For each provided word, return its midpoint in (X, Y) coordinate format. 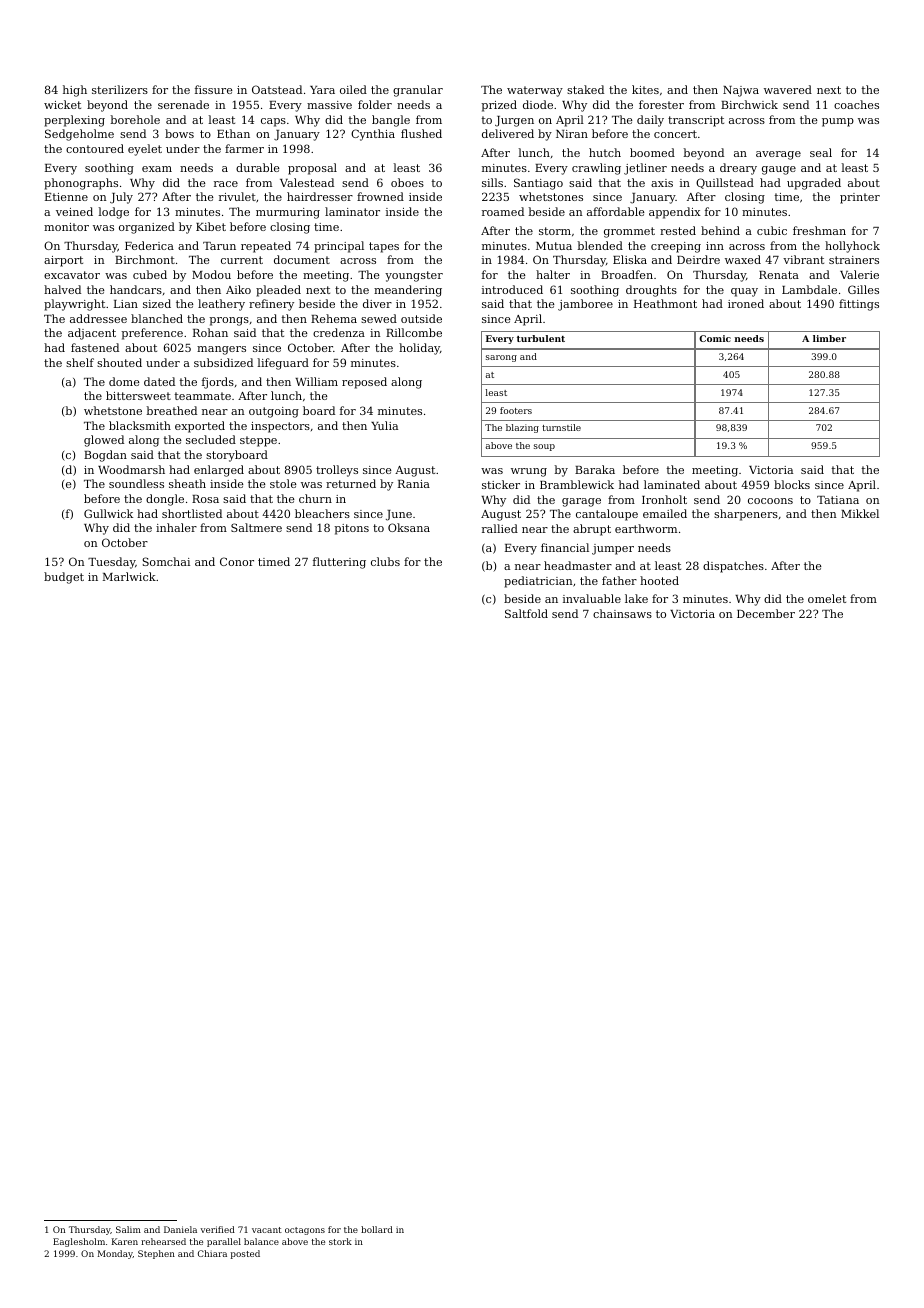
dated (159, 381)
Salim (128, 1229)
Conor (237, 561)
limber (829, 338)
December (766, 613)
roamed (503, 211)
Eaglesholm (79, 1242)
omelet (827, 598)
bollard (377, 1229)
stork (340, 1241)
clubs (385, 561)
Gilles (863, 289)
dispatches (733, 567)
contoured (95, 148)
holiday (419, 349)
